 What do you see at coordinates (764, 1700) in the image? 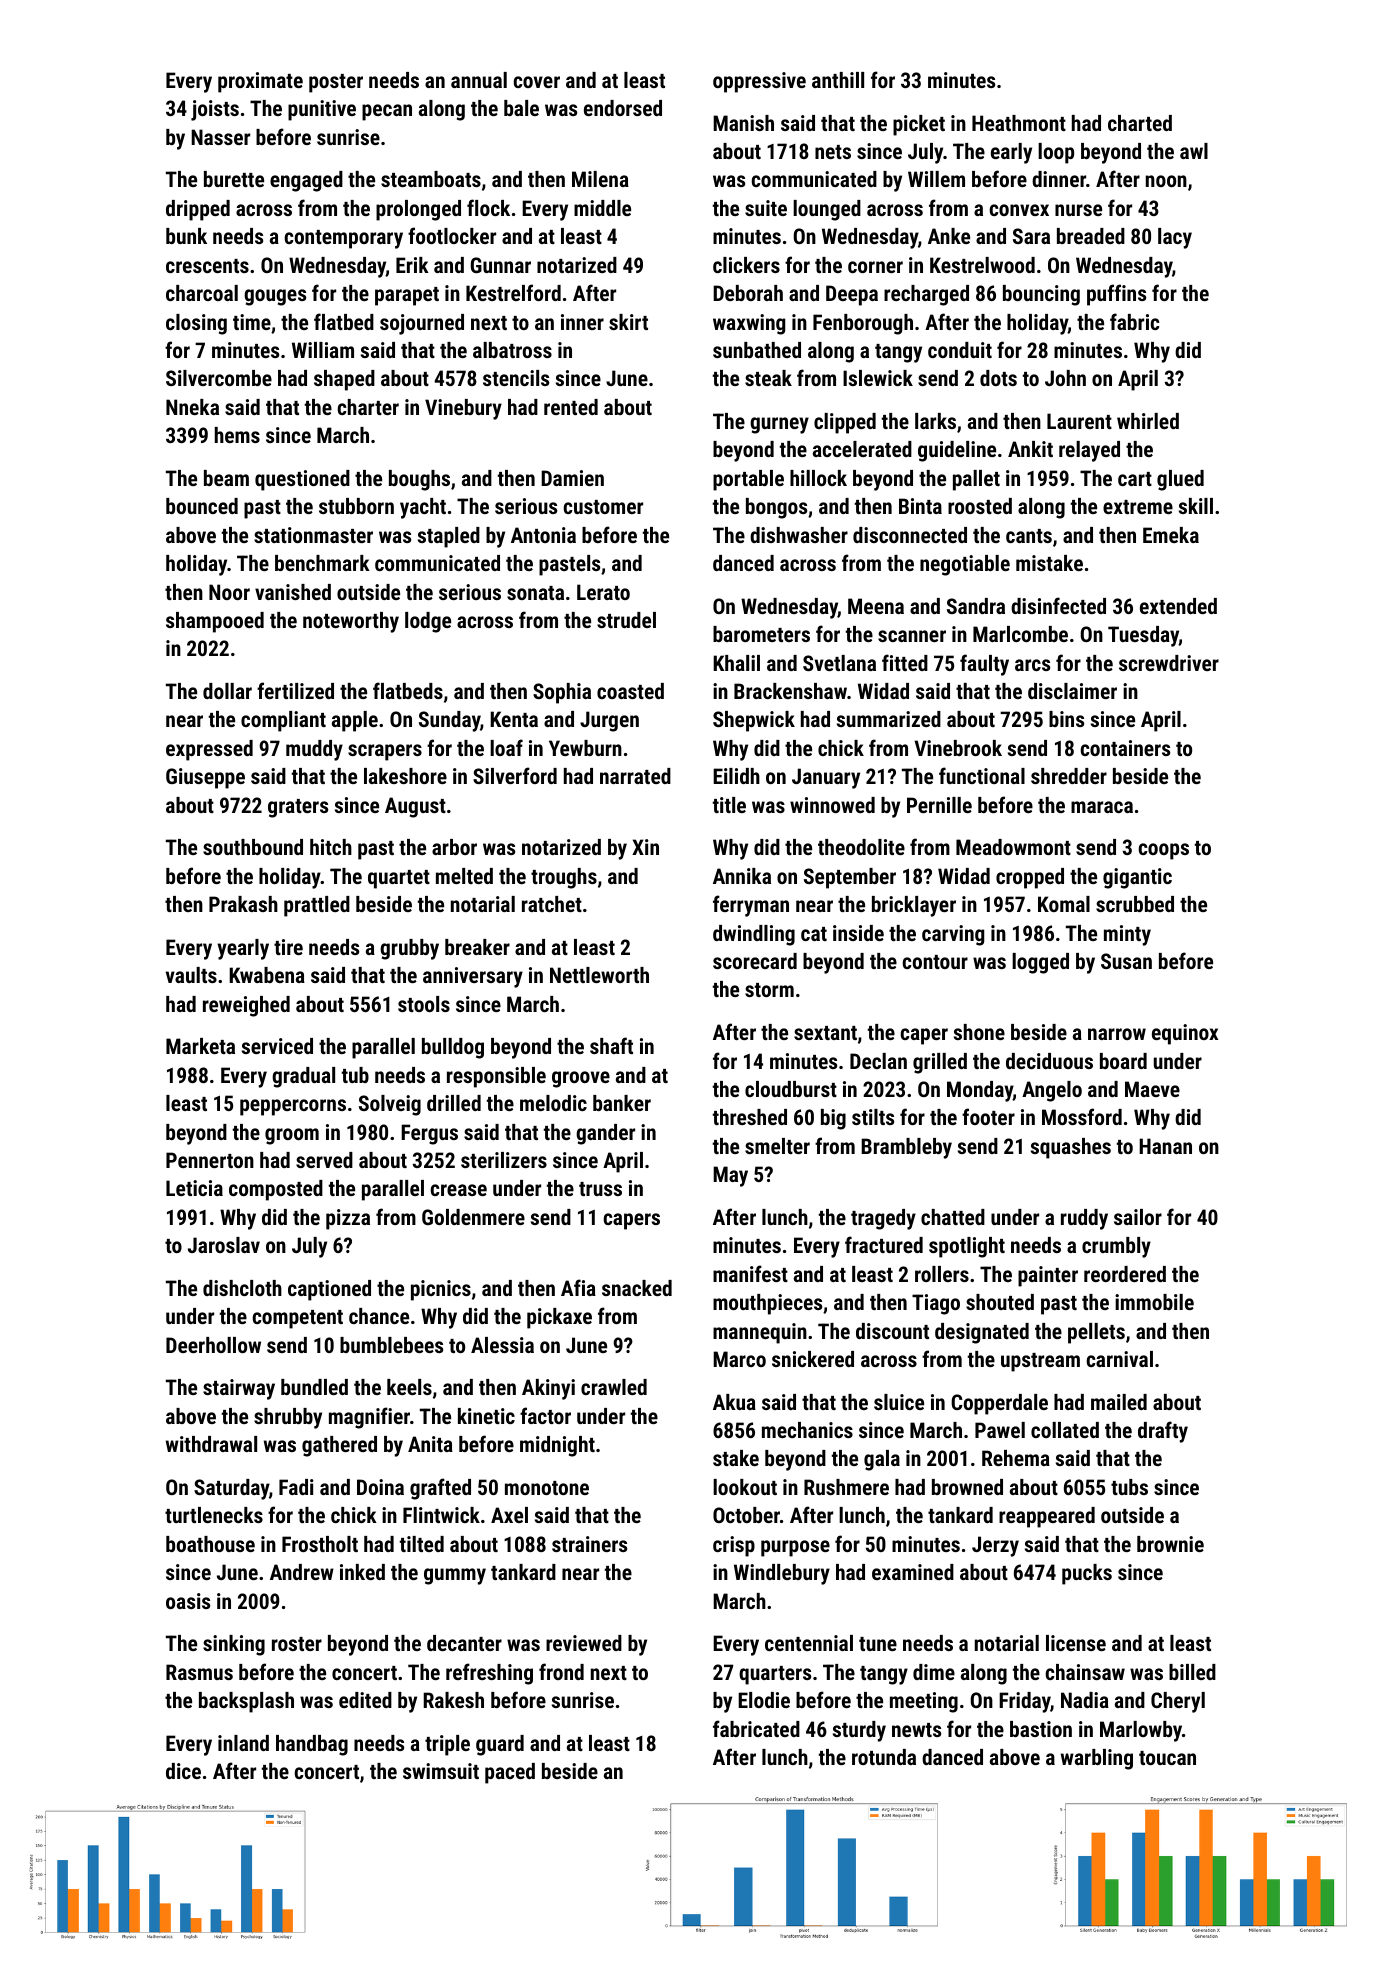
I see `Elodie` at bounding box center [764, 1700].
